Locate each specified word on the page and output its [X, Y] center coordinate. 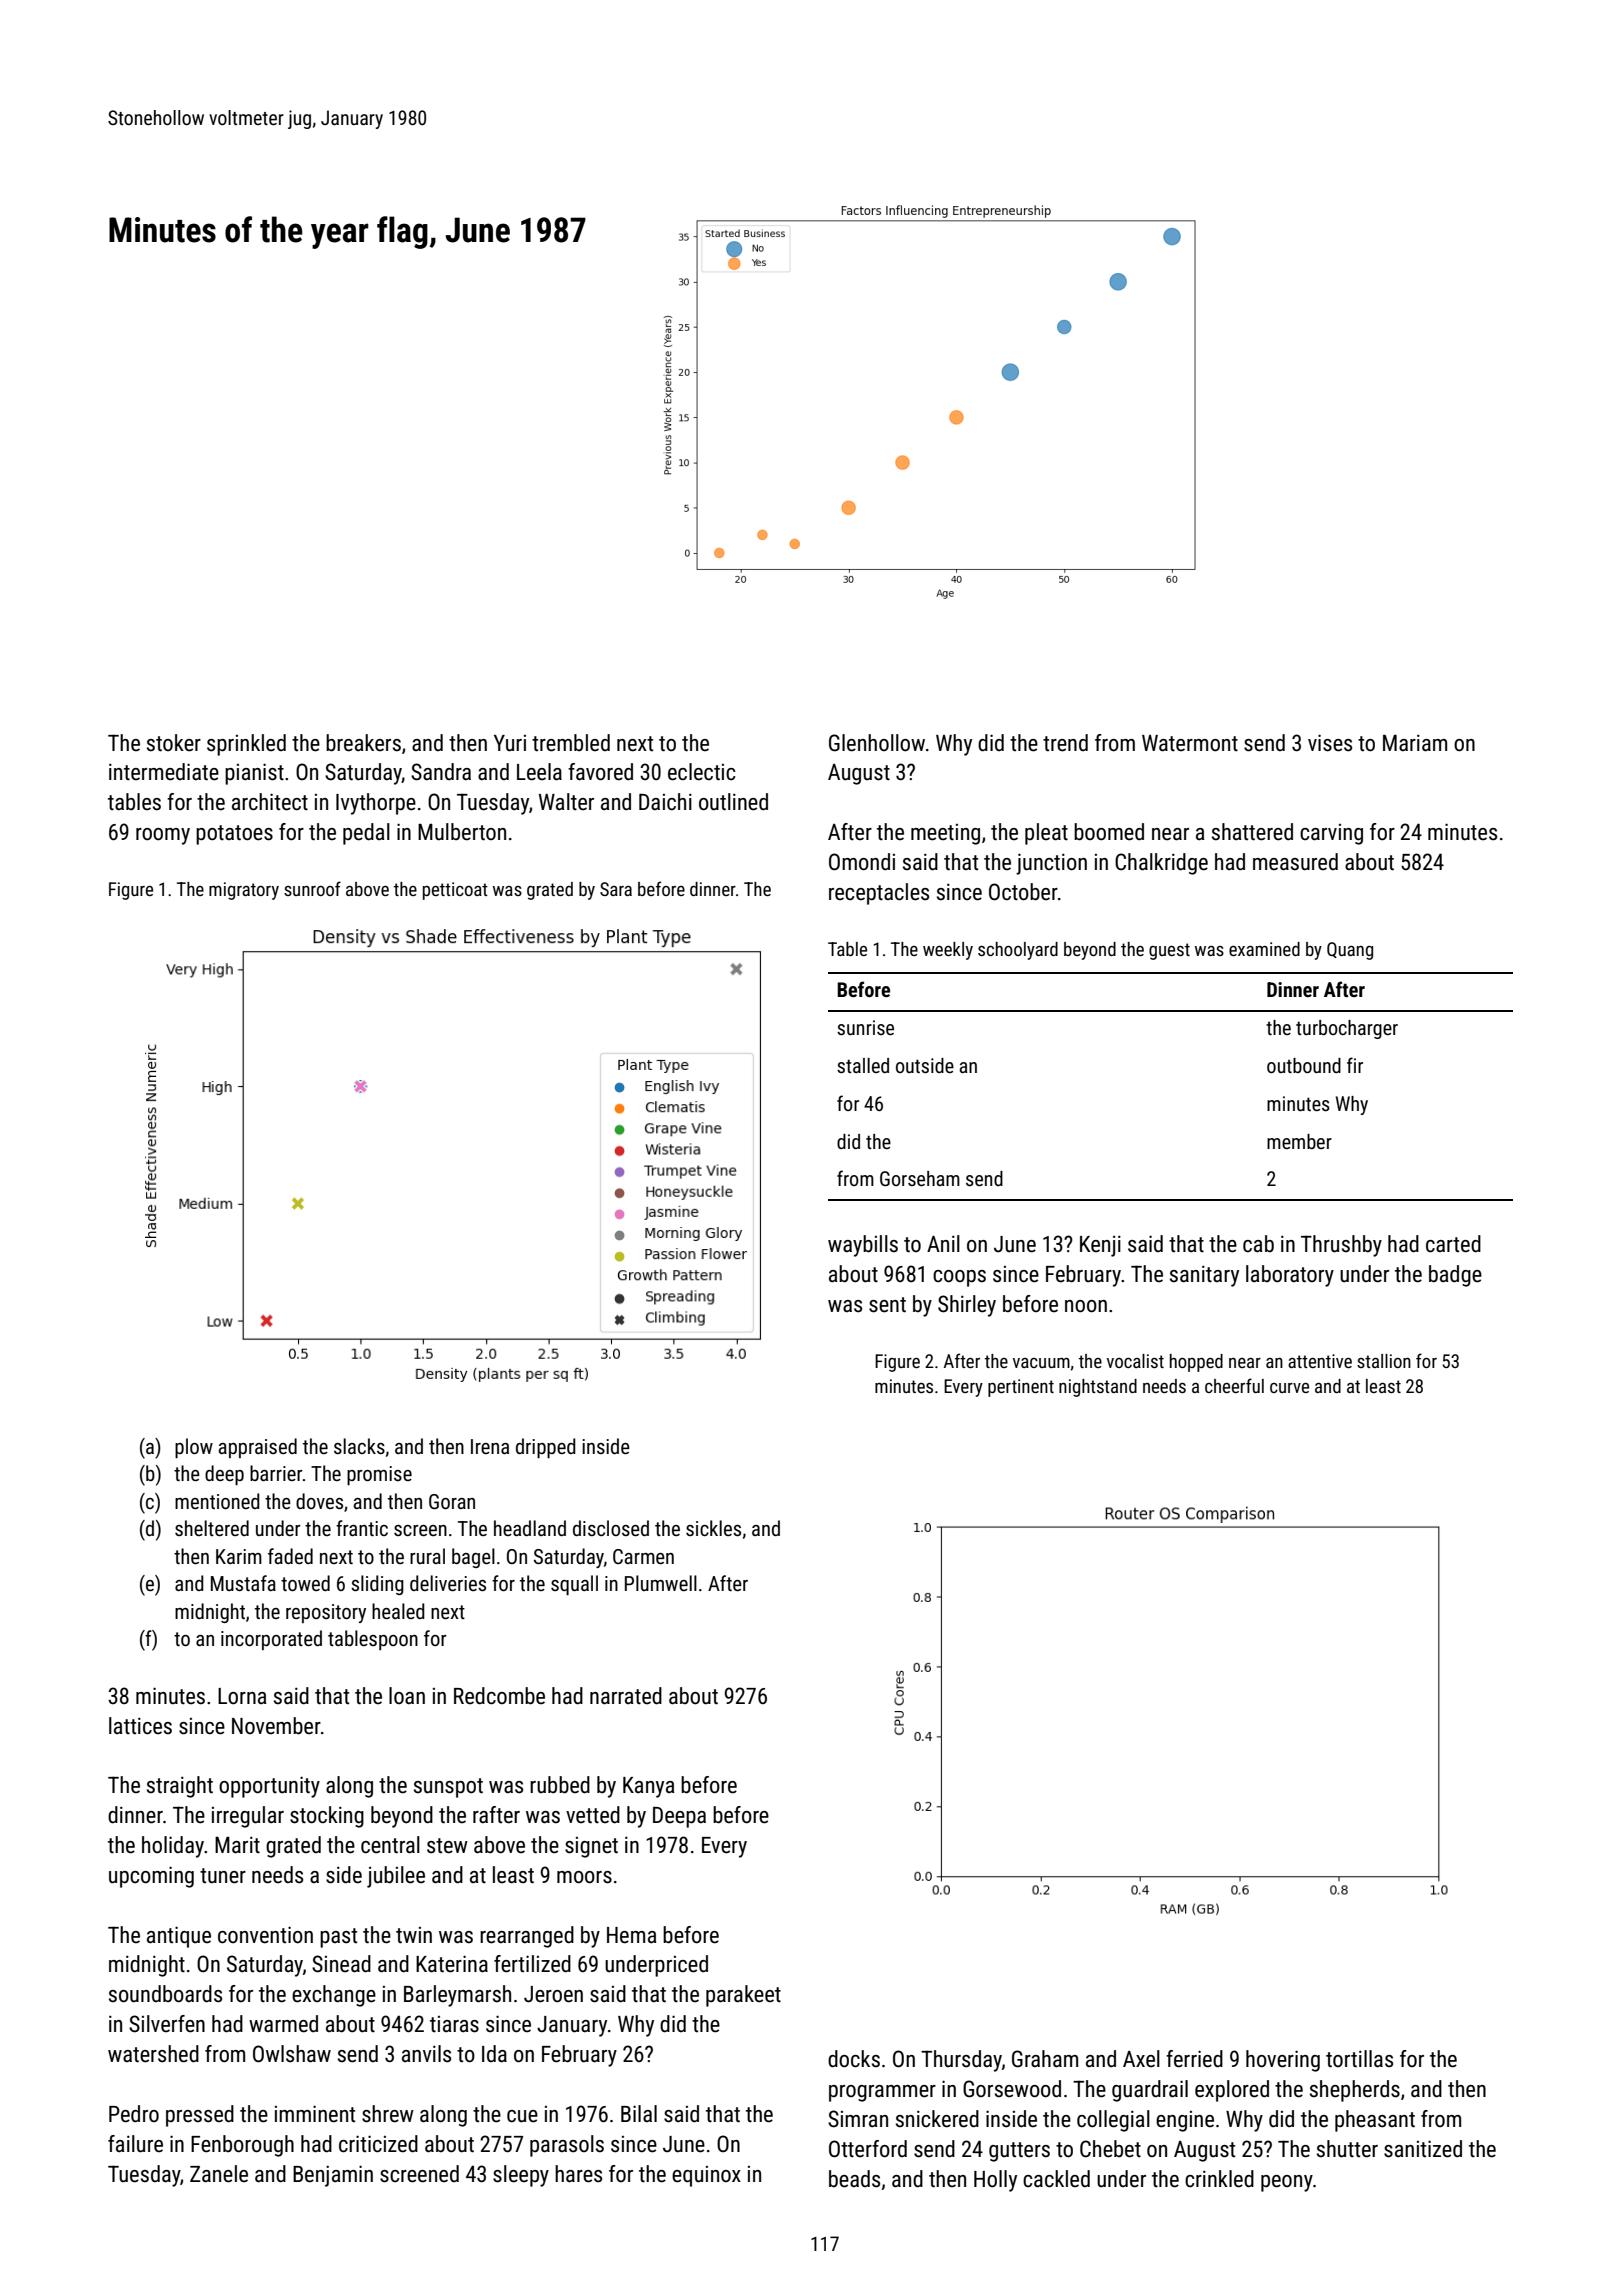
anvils [426, 2054]
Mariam [1415, 743]
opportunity [269, 1787]
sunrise [865, 1027]
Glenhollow [877, 743]
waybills [863, 1246]
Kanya [649, 1787]
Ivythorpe [376, 804]
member [1299, 1141]
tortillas [1359, 2059]
